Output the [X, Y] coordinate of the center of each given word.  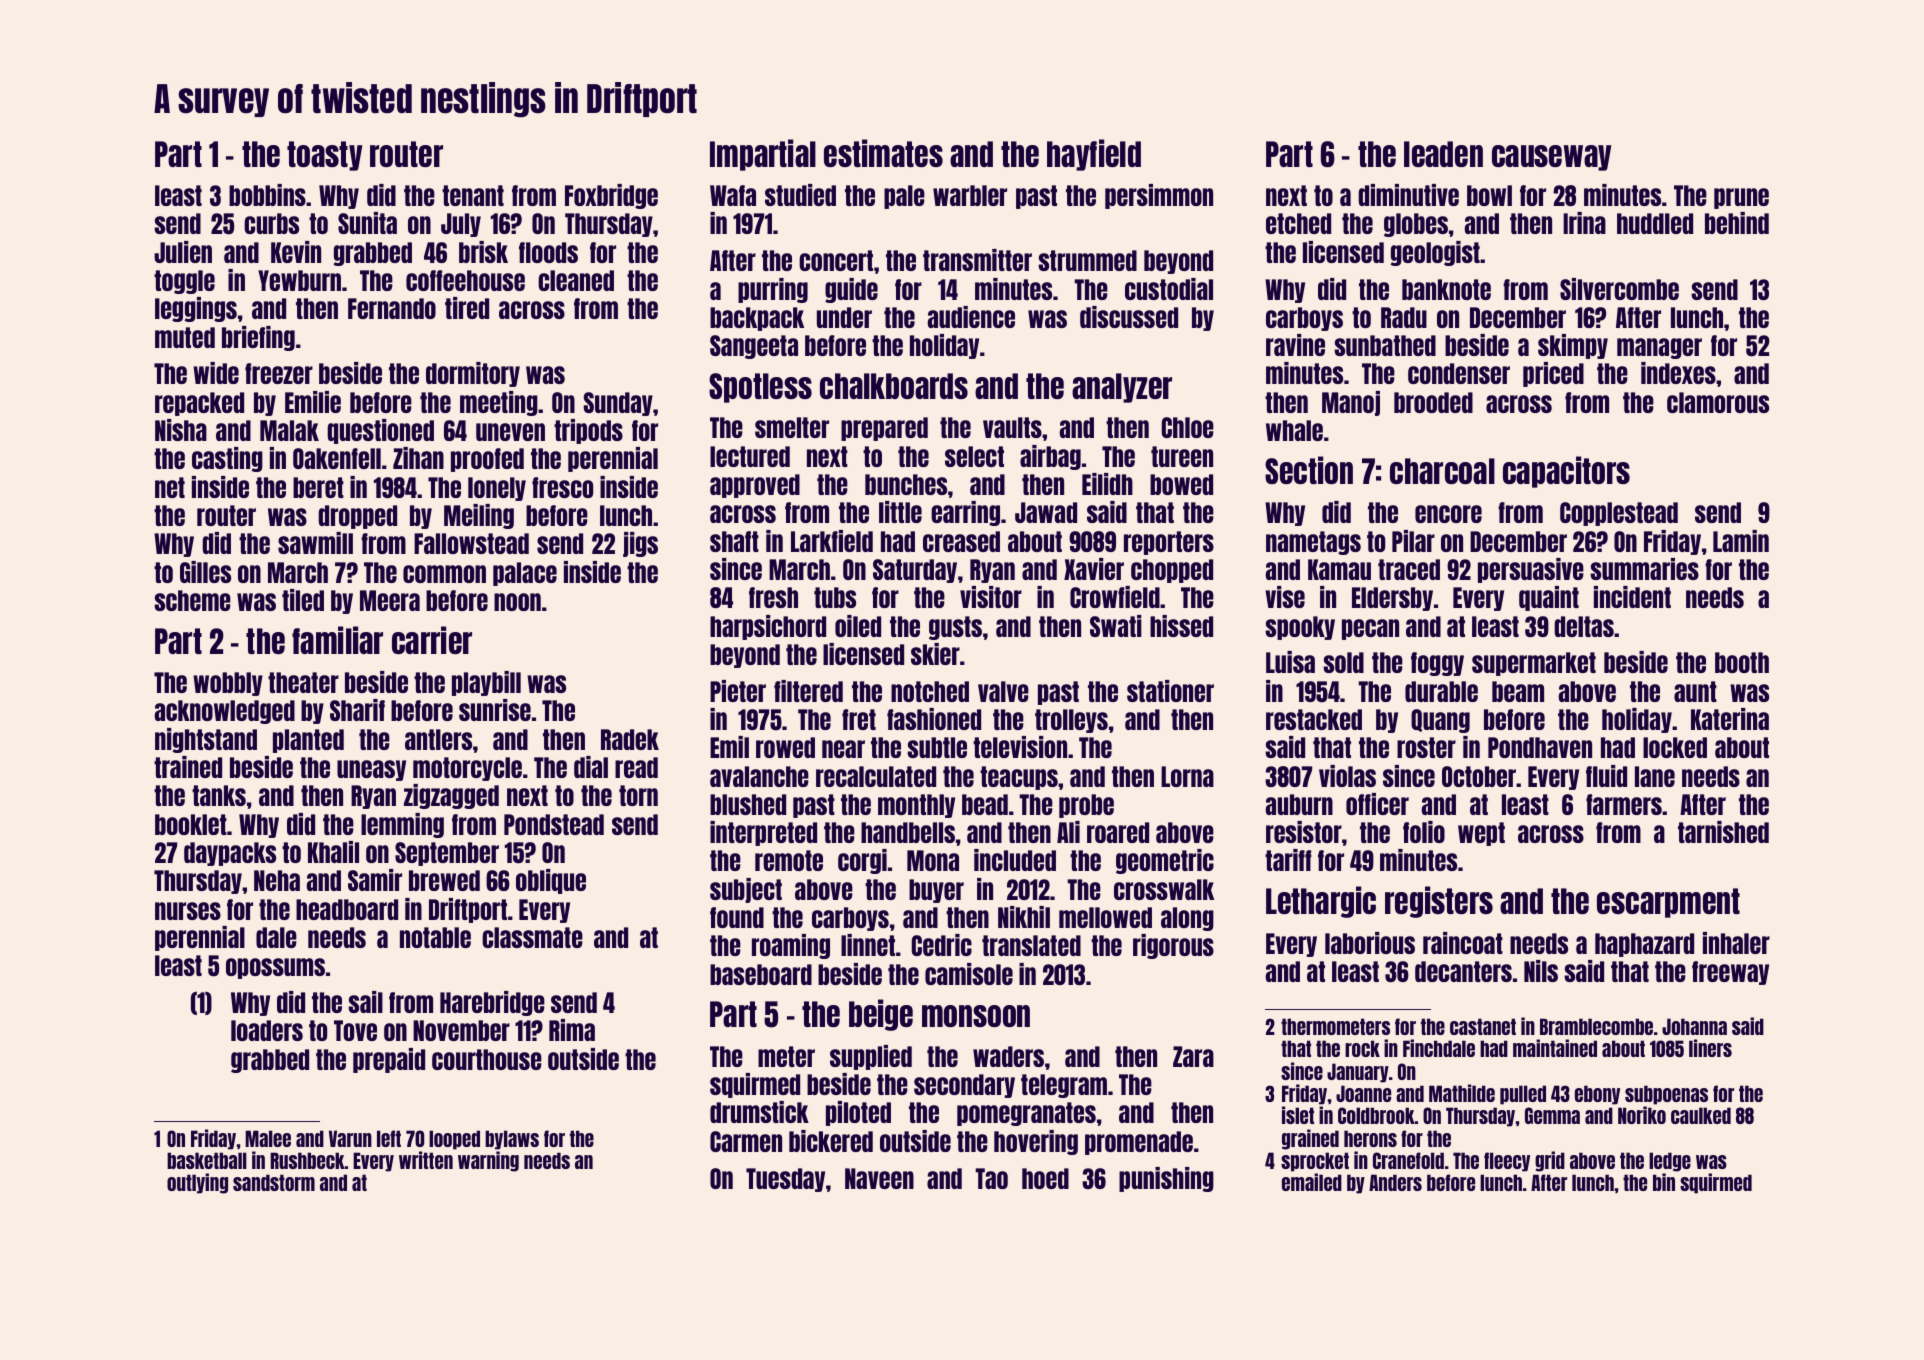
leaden [1443, 154]
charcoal [1442, 471]
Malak [289, 430]
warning [488, 1161]
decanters [1463, 971]
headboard [347, 909]
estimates [883, 153]
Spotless [760, 388]
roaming [791, 946]
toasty [325, 156]
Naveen [879, 1178]
